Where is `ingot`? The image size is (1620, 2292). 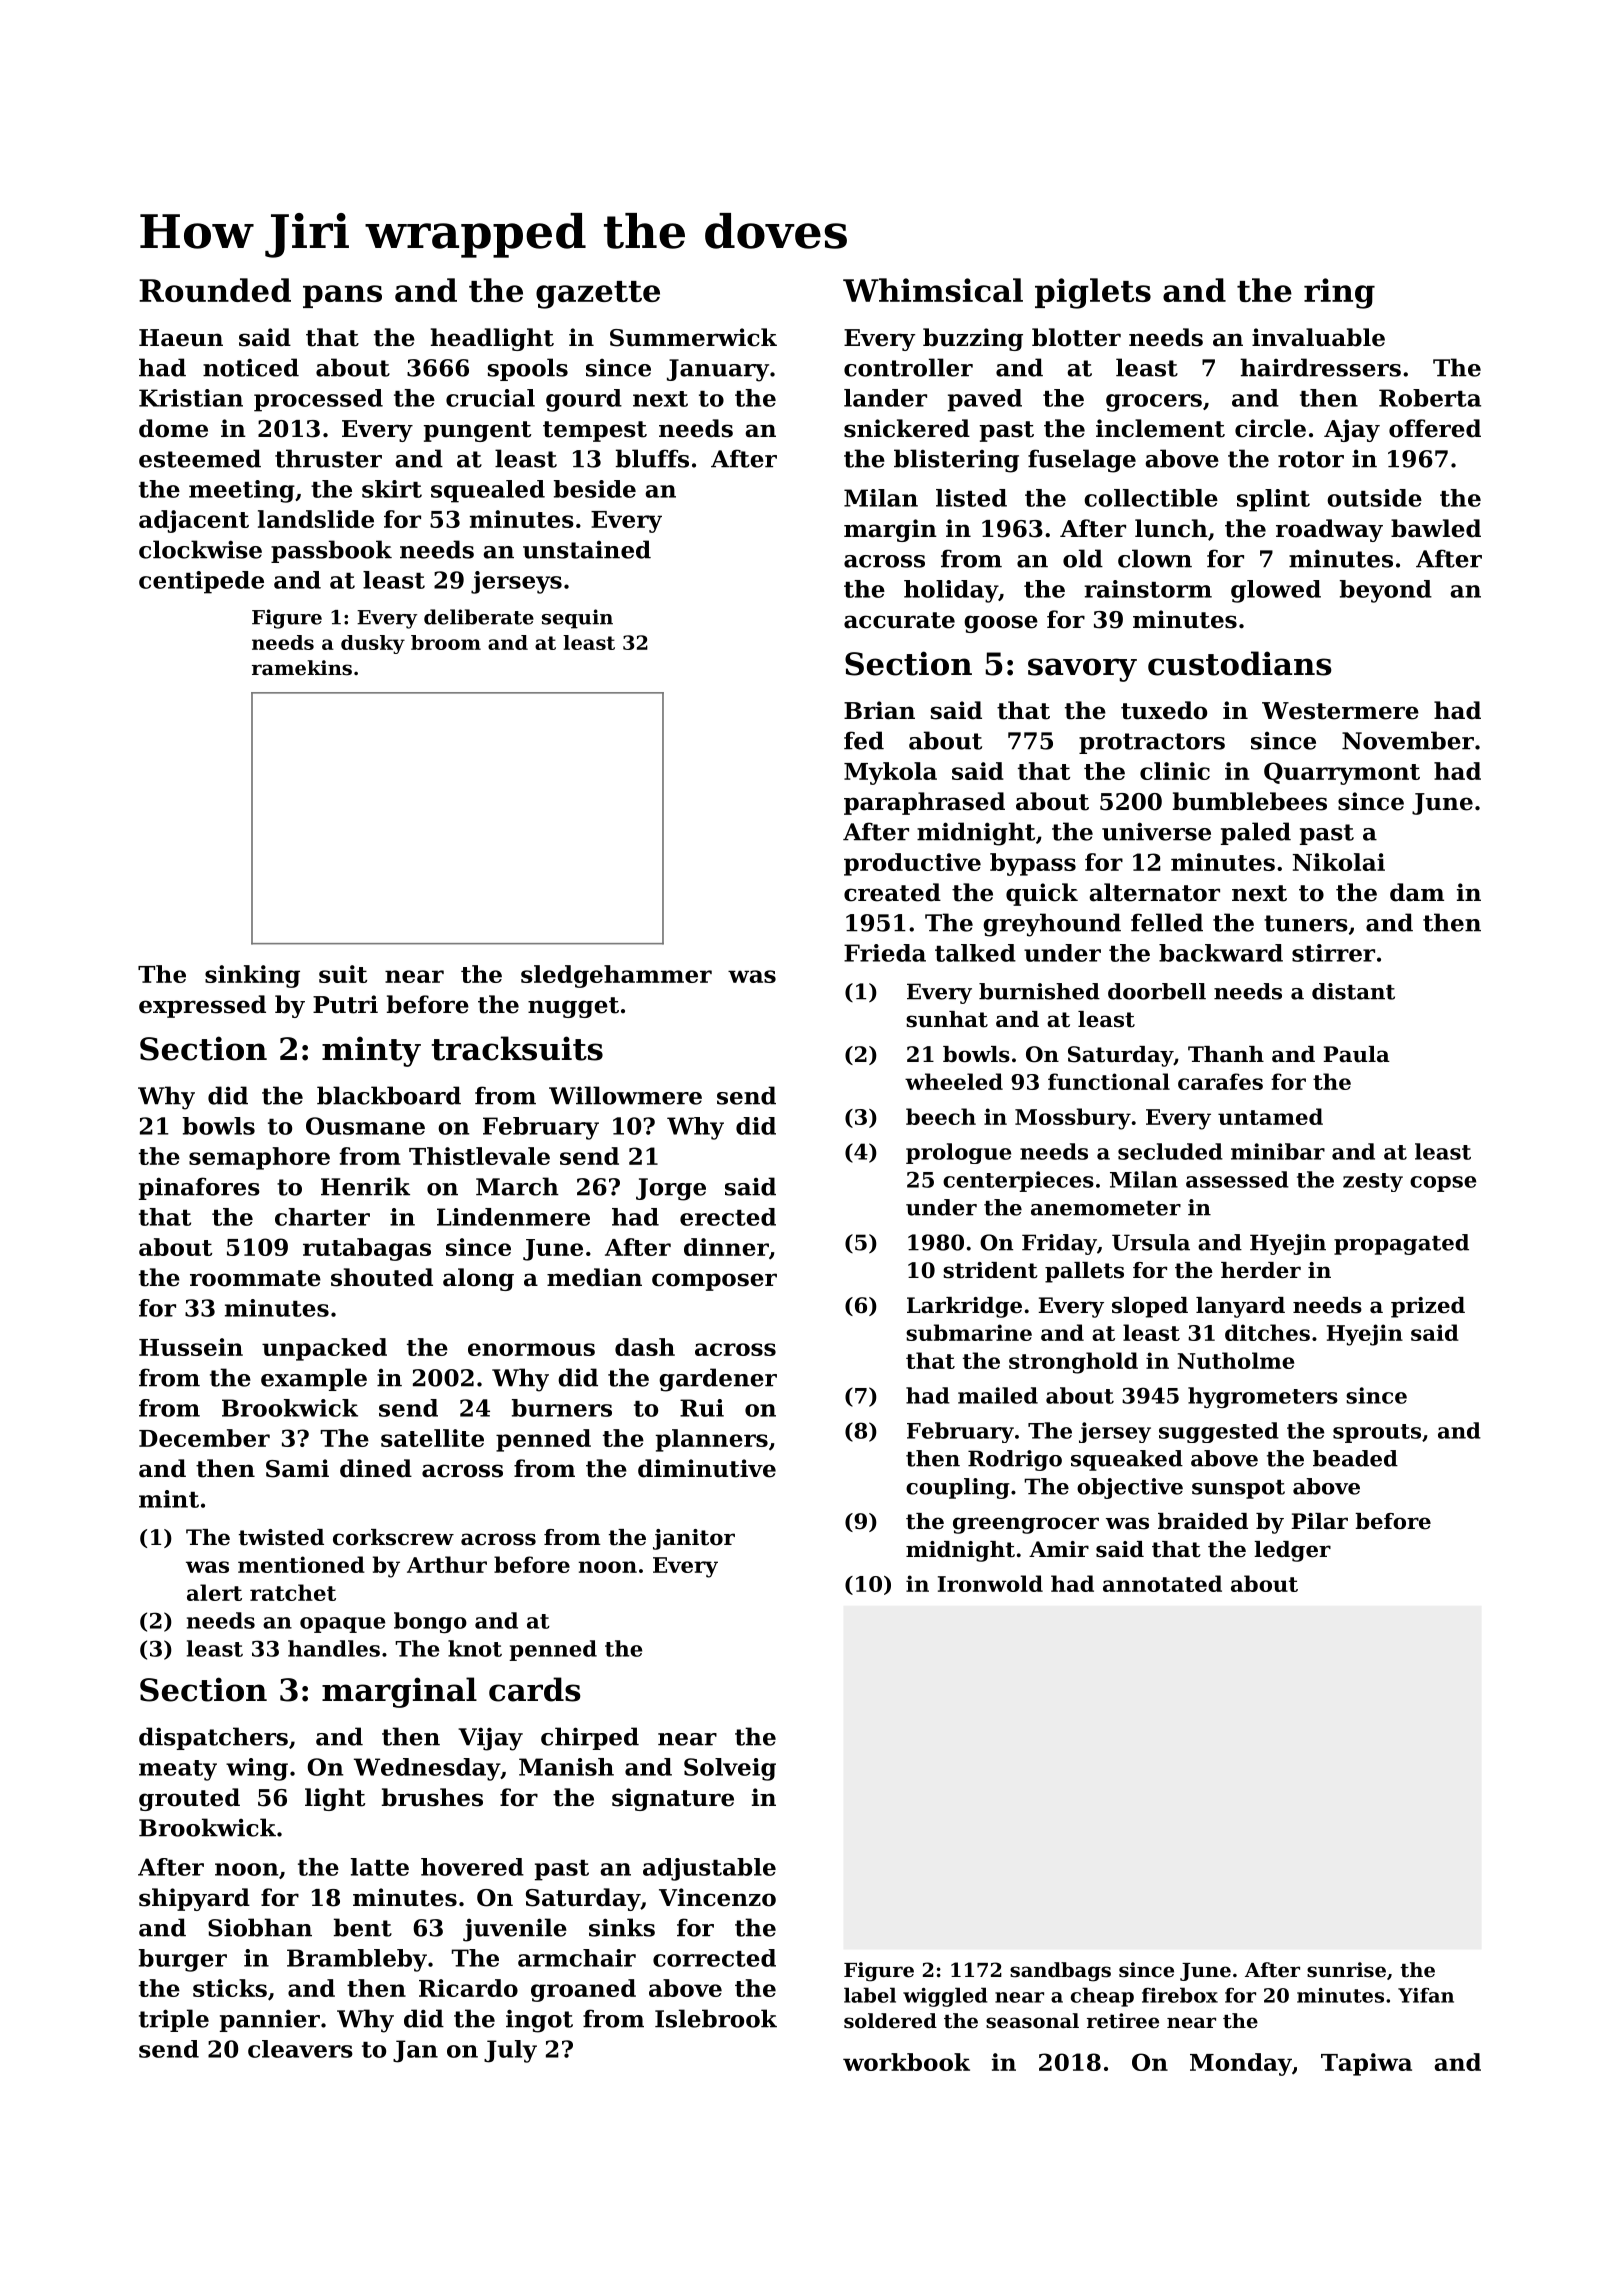 ingot is located at coordinates (539, 2021).
